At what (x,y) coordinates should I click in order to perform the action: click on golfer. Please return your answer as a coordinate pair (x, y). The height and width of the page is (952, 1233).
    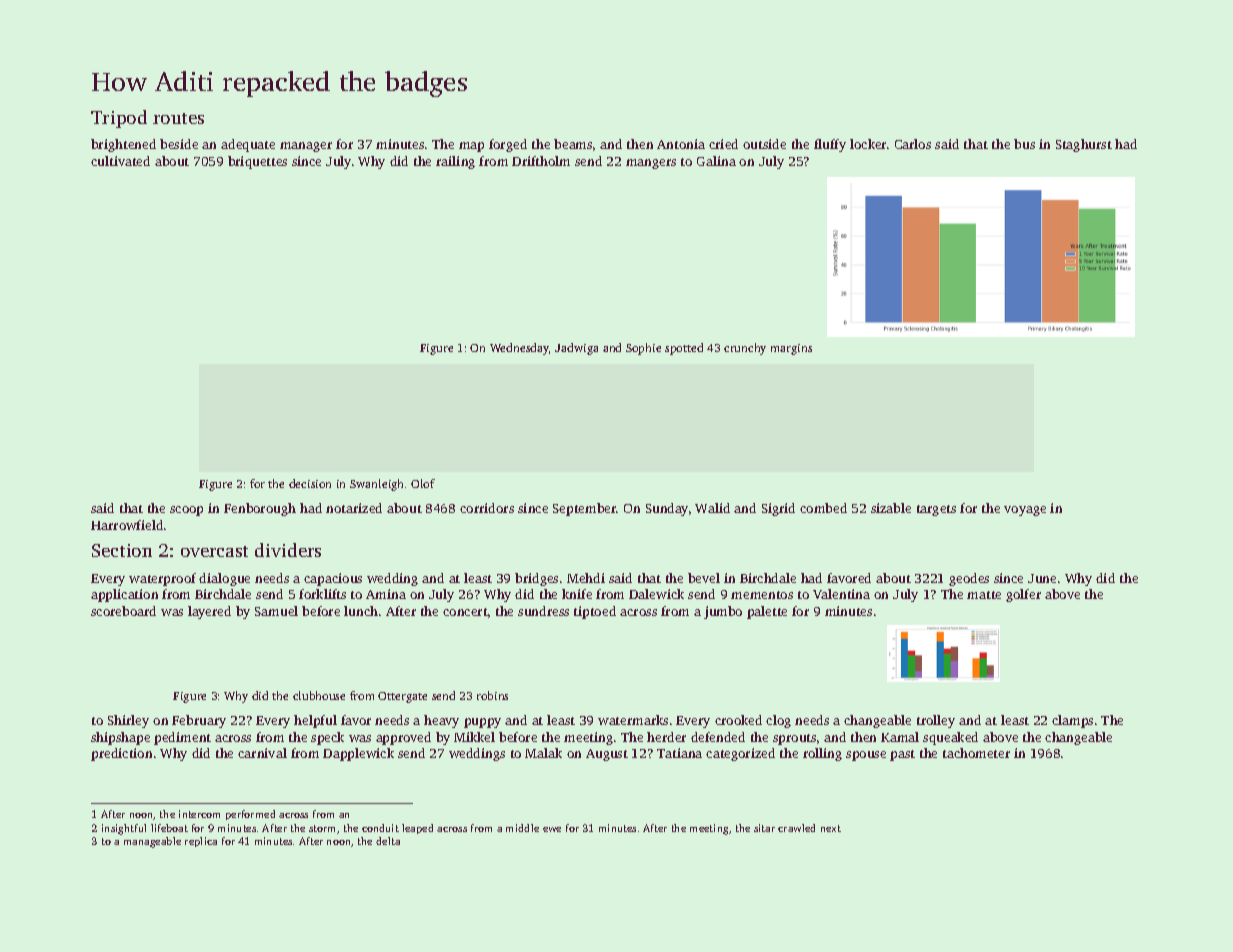
    Looking at the image, I should click on (1023, 595).
